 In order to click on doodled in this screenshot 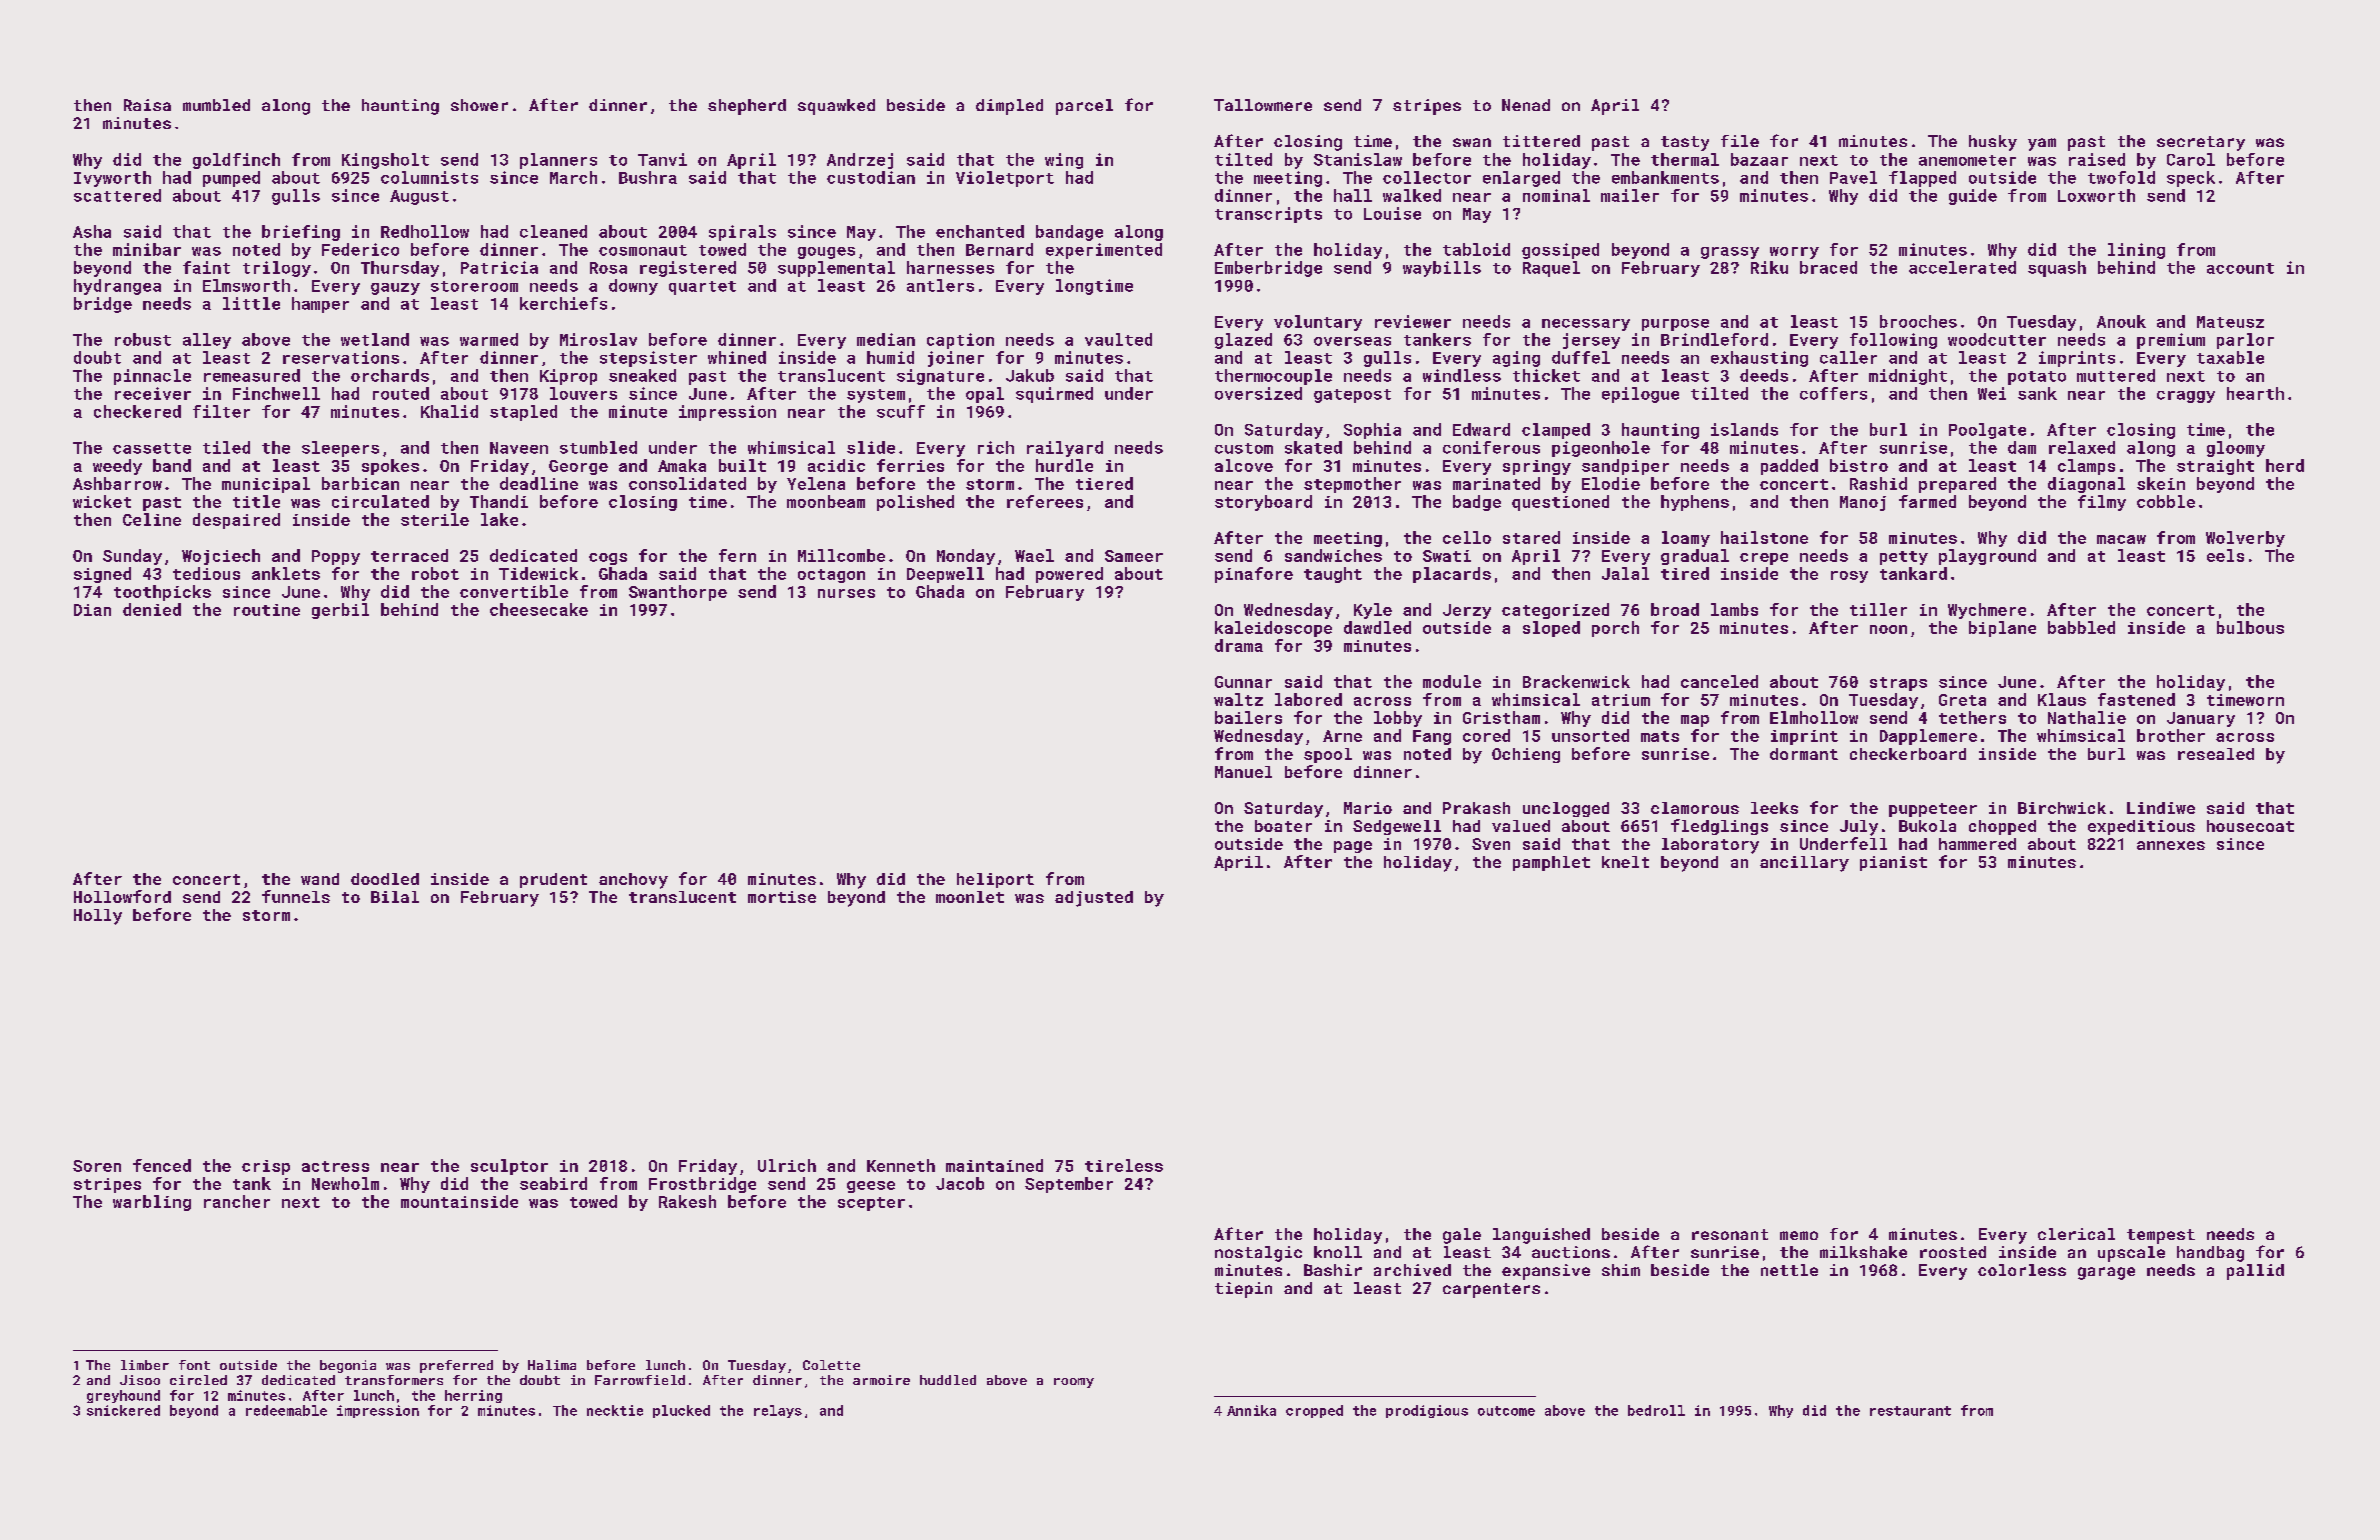, I will do `click(385, 879)`.
